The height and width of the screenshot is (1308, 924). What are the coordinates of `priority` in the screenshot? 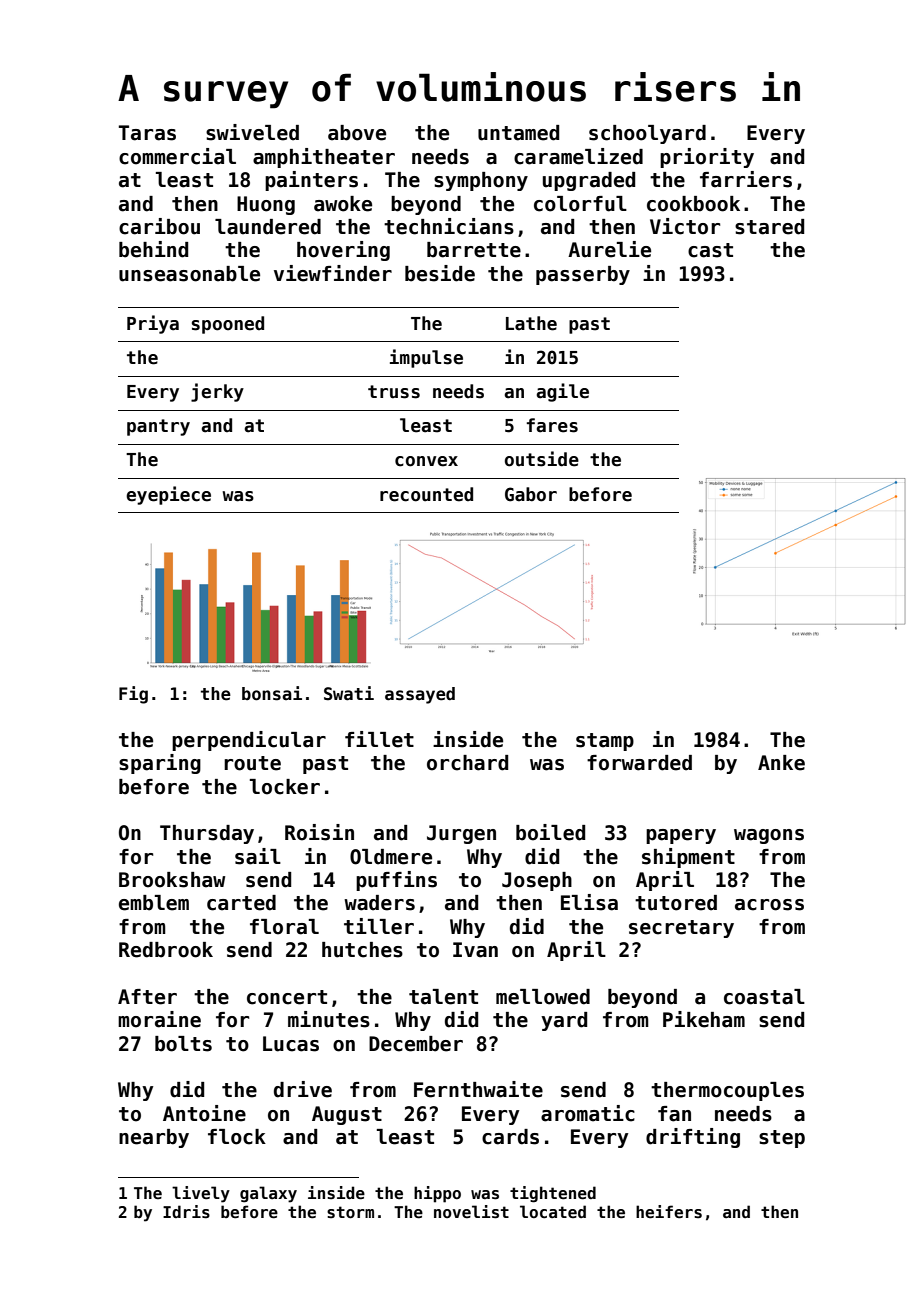 It's located at (707, 158).
